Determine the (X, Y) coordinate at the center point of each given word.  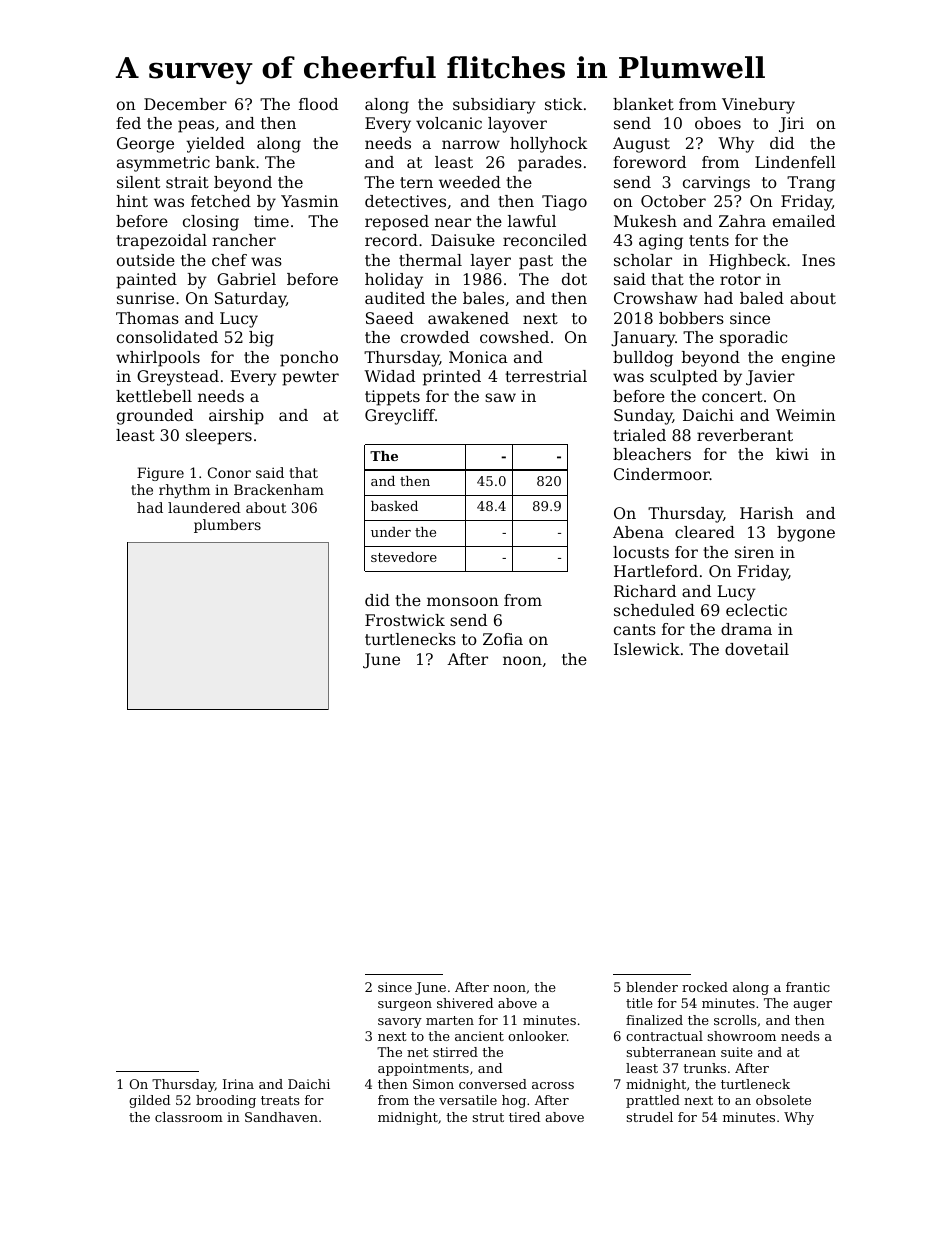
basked (394, 506)
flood (318, 104)
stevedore (404, 557)
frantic (808, 987)
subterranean (671, 1052)
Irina (238, 1084)
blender (652, 987)
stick (563, 104)
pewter (310, 378)
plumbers (227, 526)
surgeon (405, 1006)
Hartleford (656, 571)
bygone (806, 534)
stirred (455, 1052)
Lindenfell (795, 162)
